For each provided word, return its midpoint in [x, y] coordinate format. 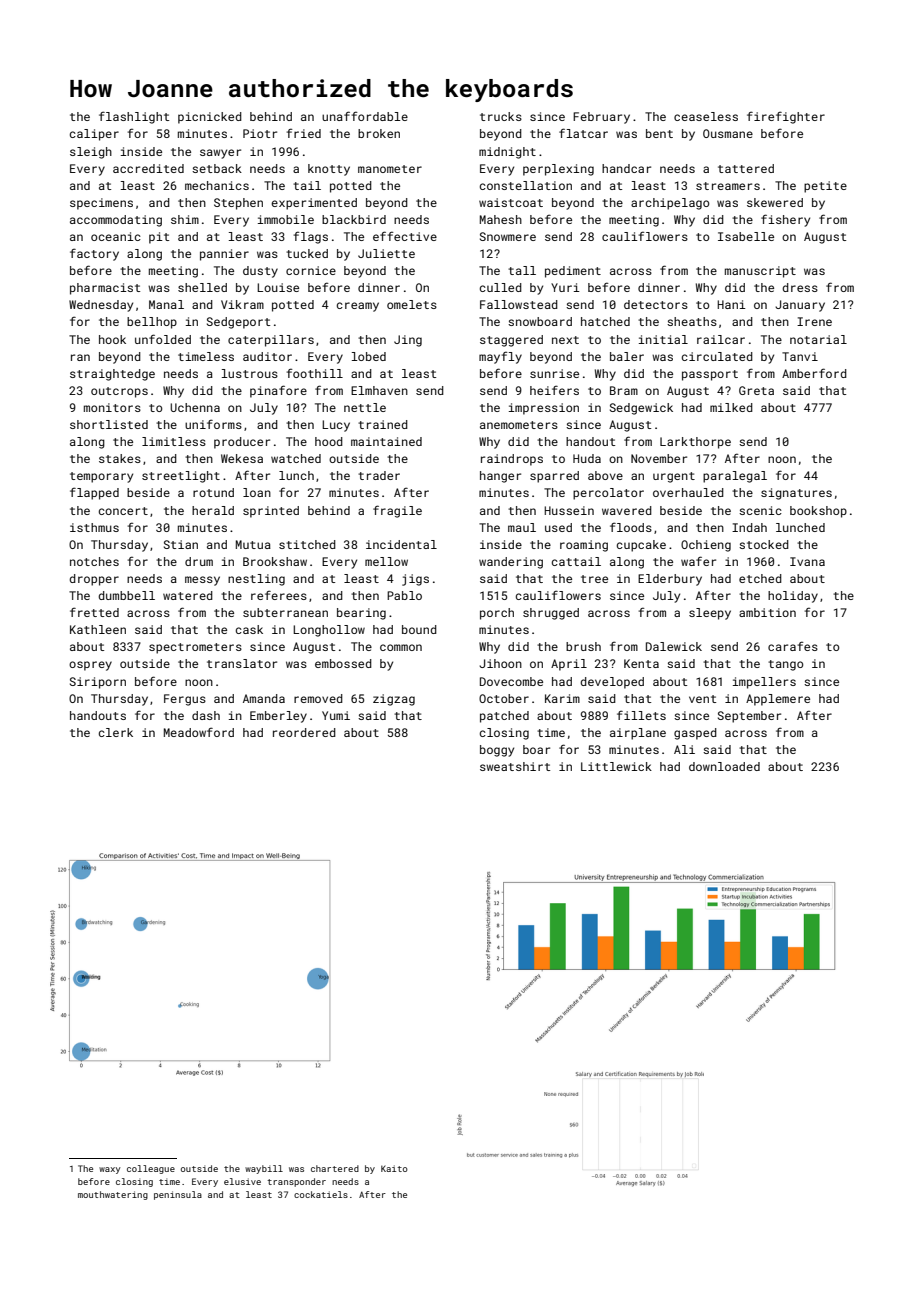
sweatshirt [515, 766]
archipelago [670, 204]
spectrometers [195, 648]
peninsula [178, 1195]
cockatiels [321, 1194]
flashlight [134, 117]
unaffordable [365, 116]
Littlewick [616, 766]
